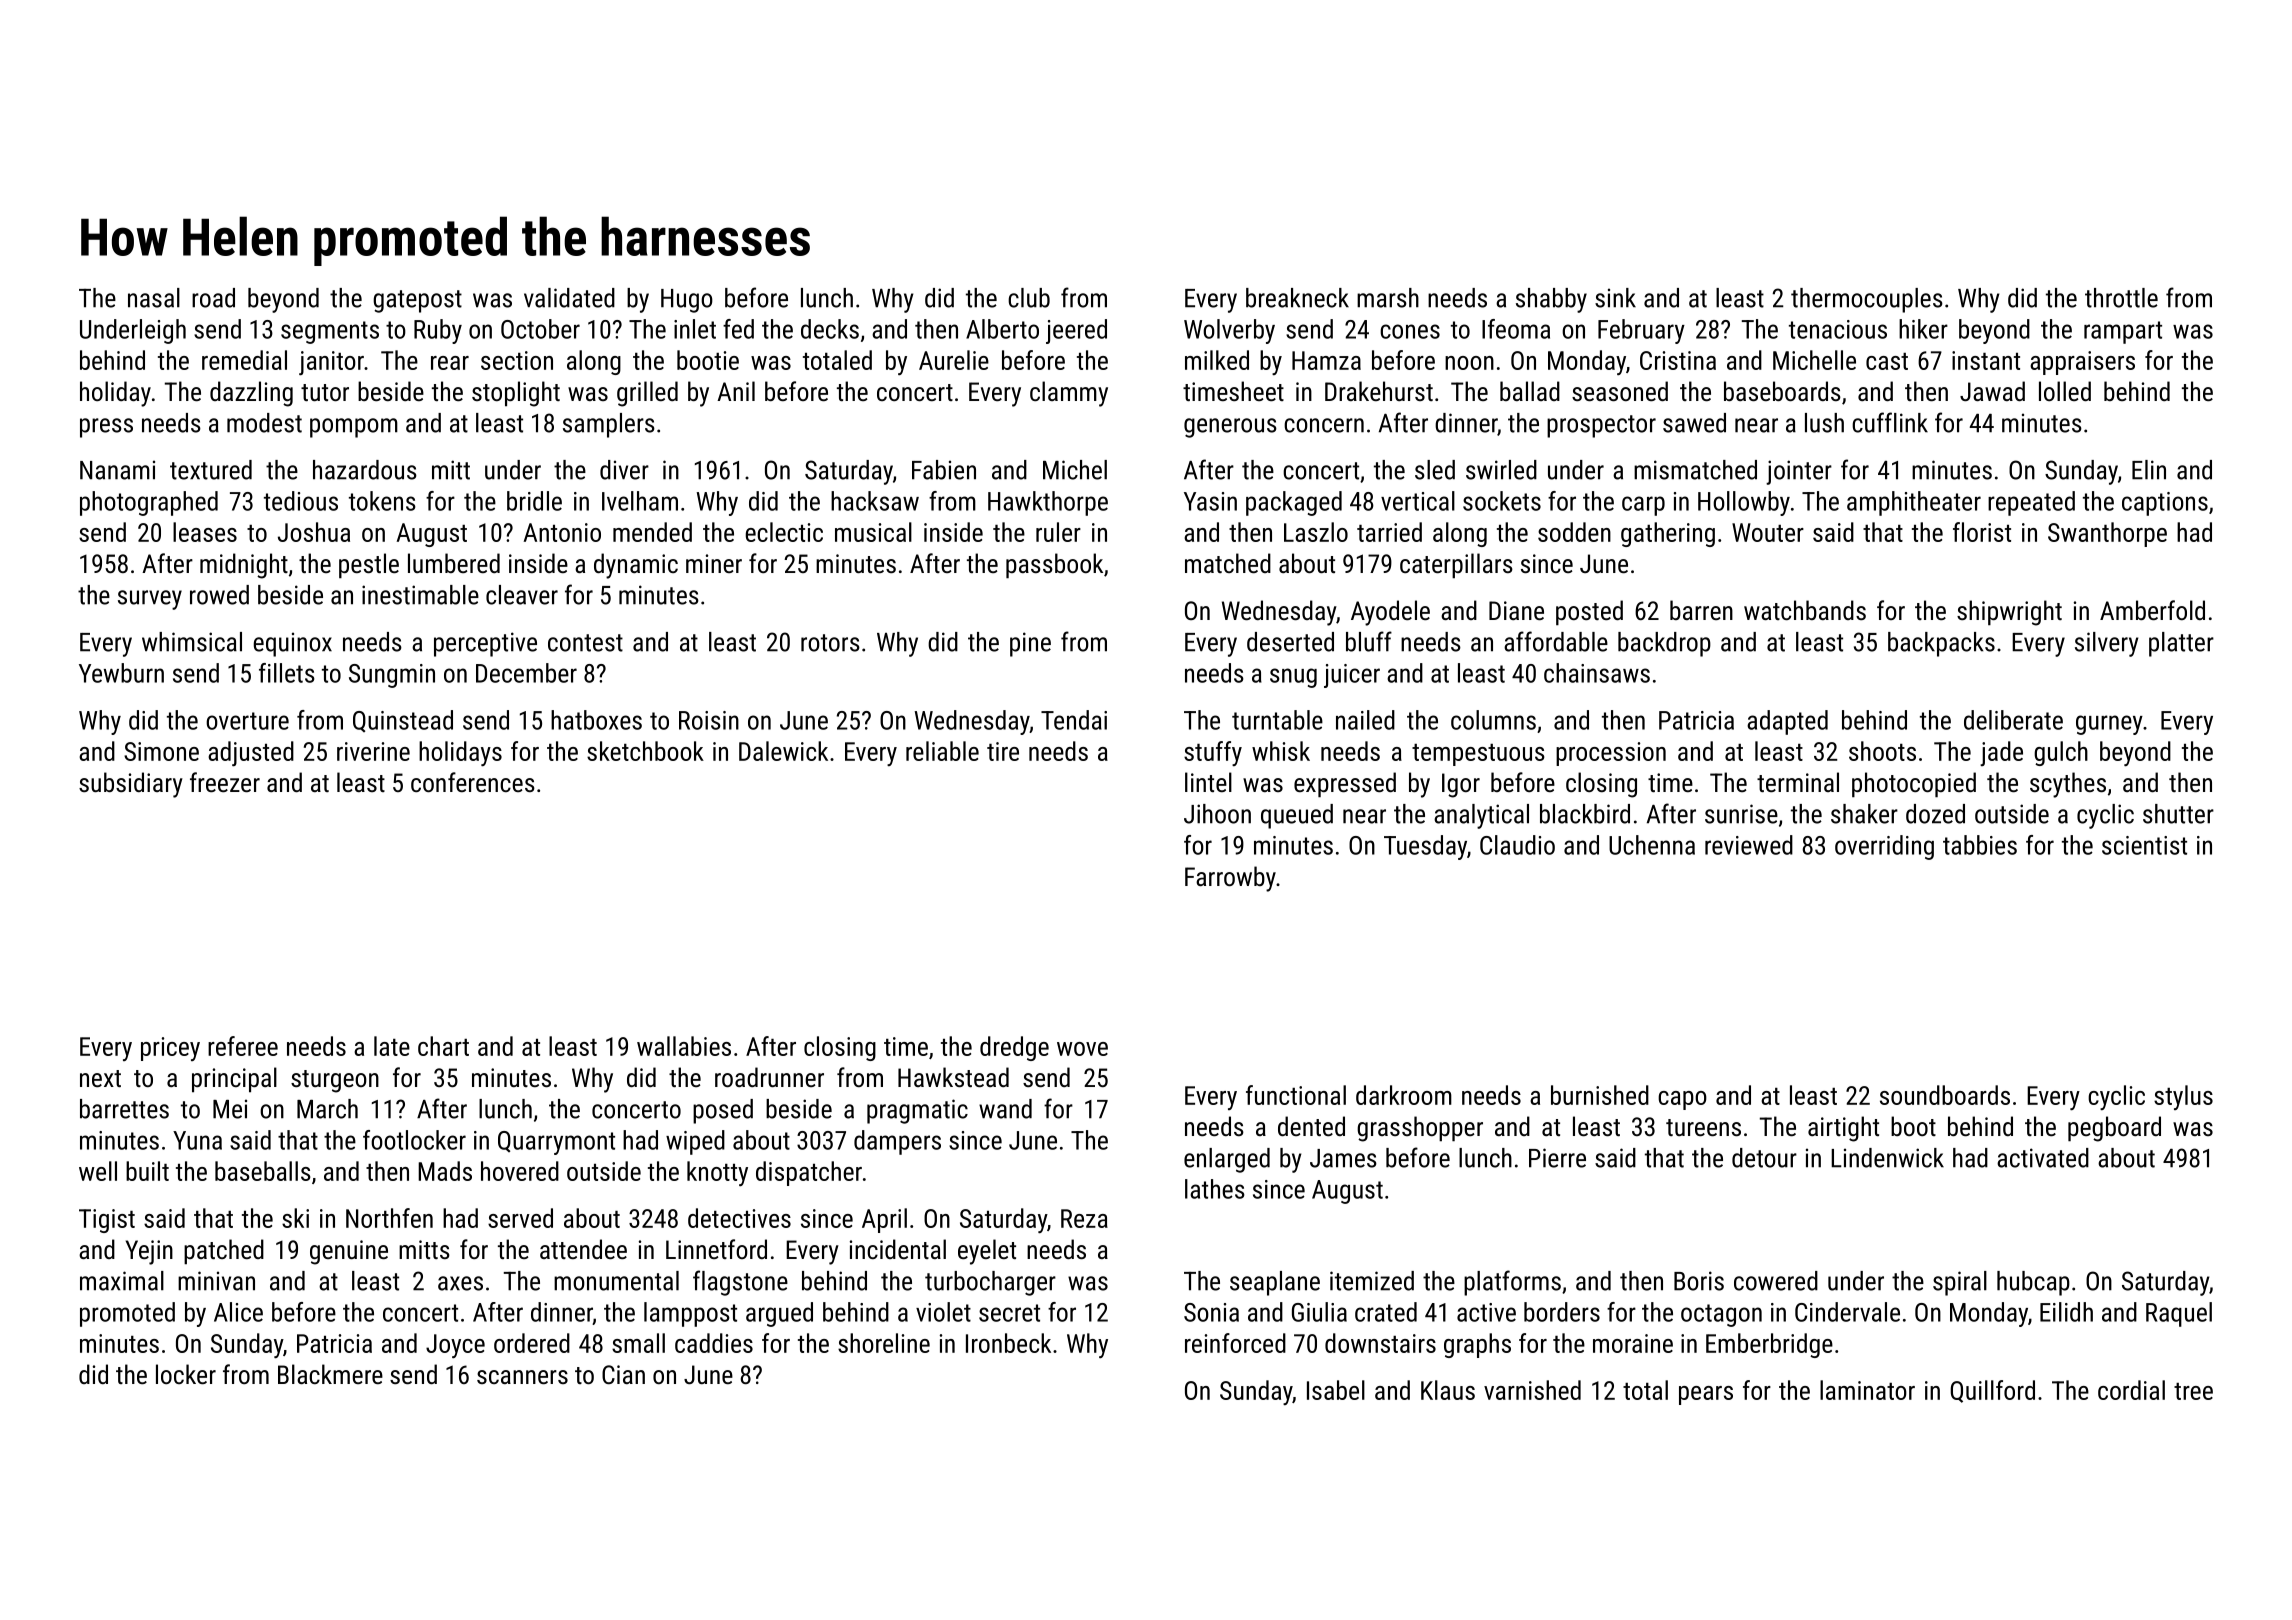 The height and width of the screenshot is (1620, 2292). Describe the element at coordinates (131, 785) in the screenshot. I see `subsidiary` at that location.
